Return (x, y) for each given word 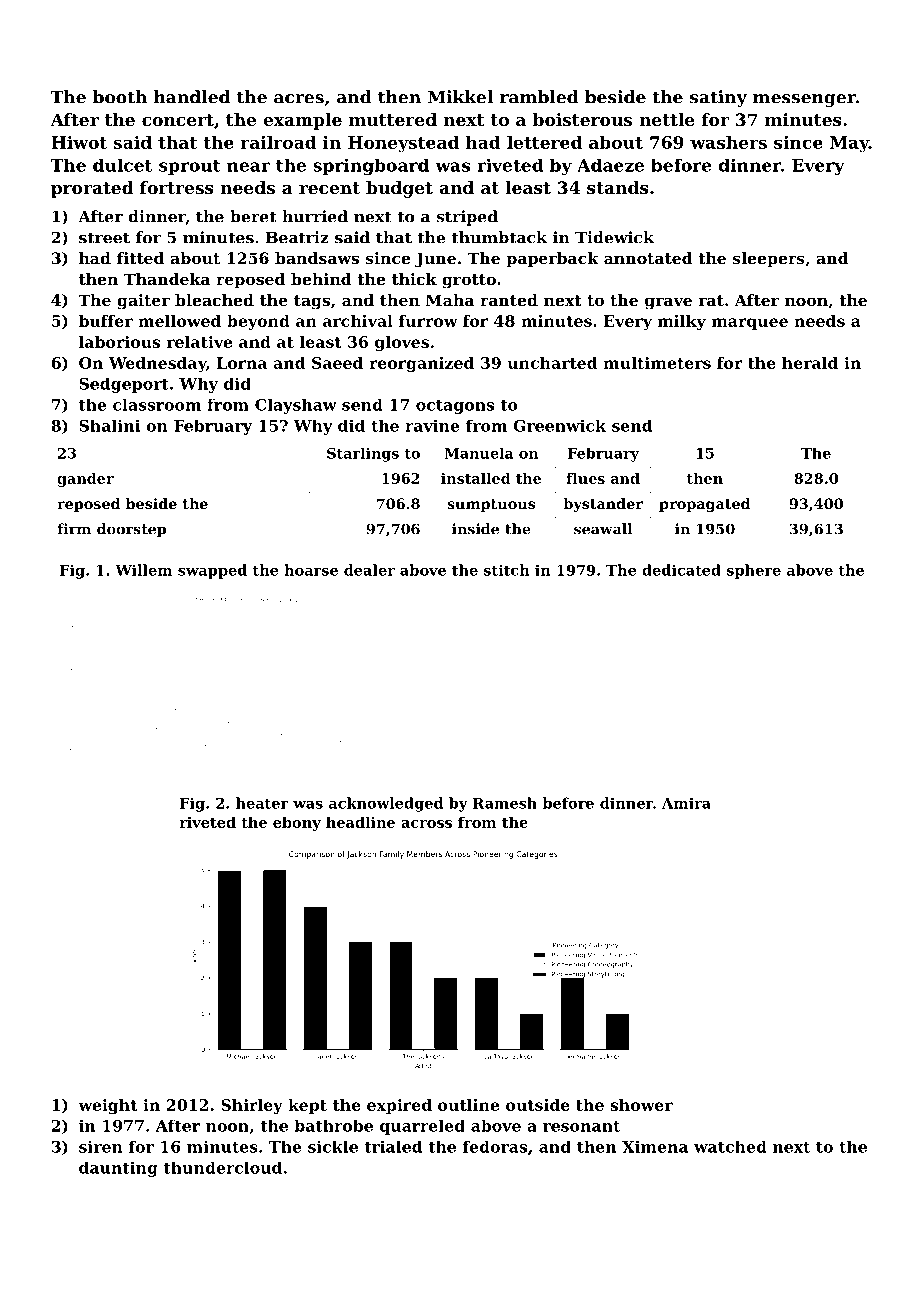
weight (108, 1106)
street (104, 238)
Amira (686, 803)
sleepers (769, 260)
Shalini (109, 425)
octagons (455, 407)
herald (810, 363)
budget (399, 189)
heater (262, 803)
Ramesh (505, 803)
